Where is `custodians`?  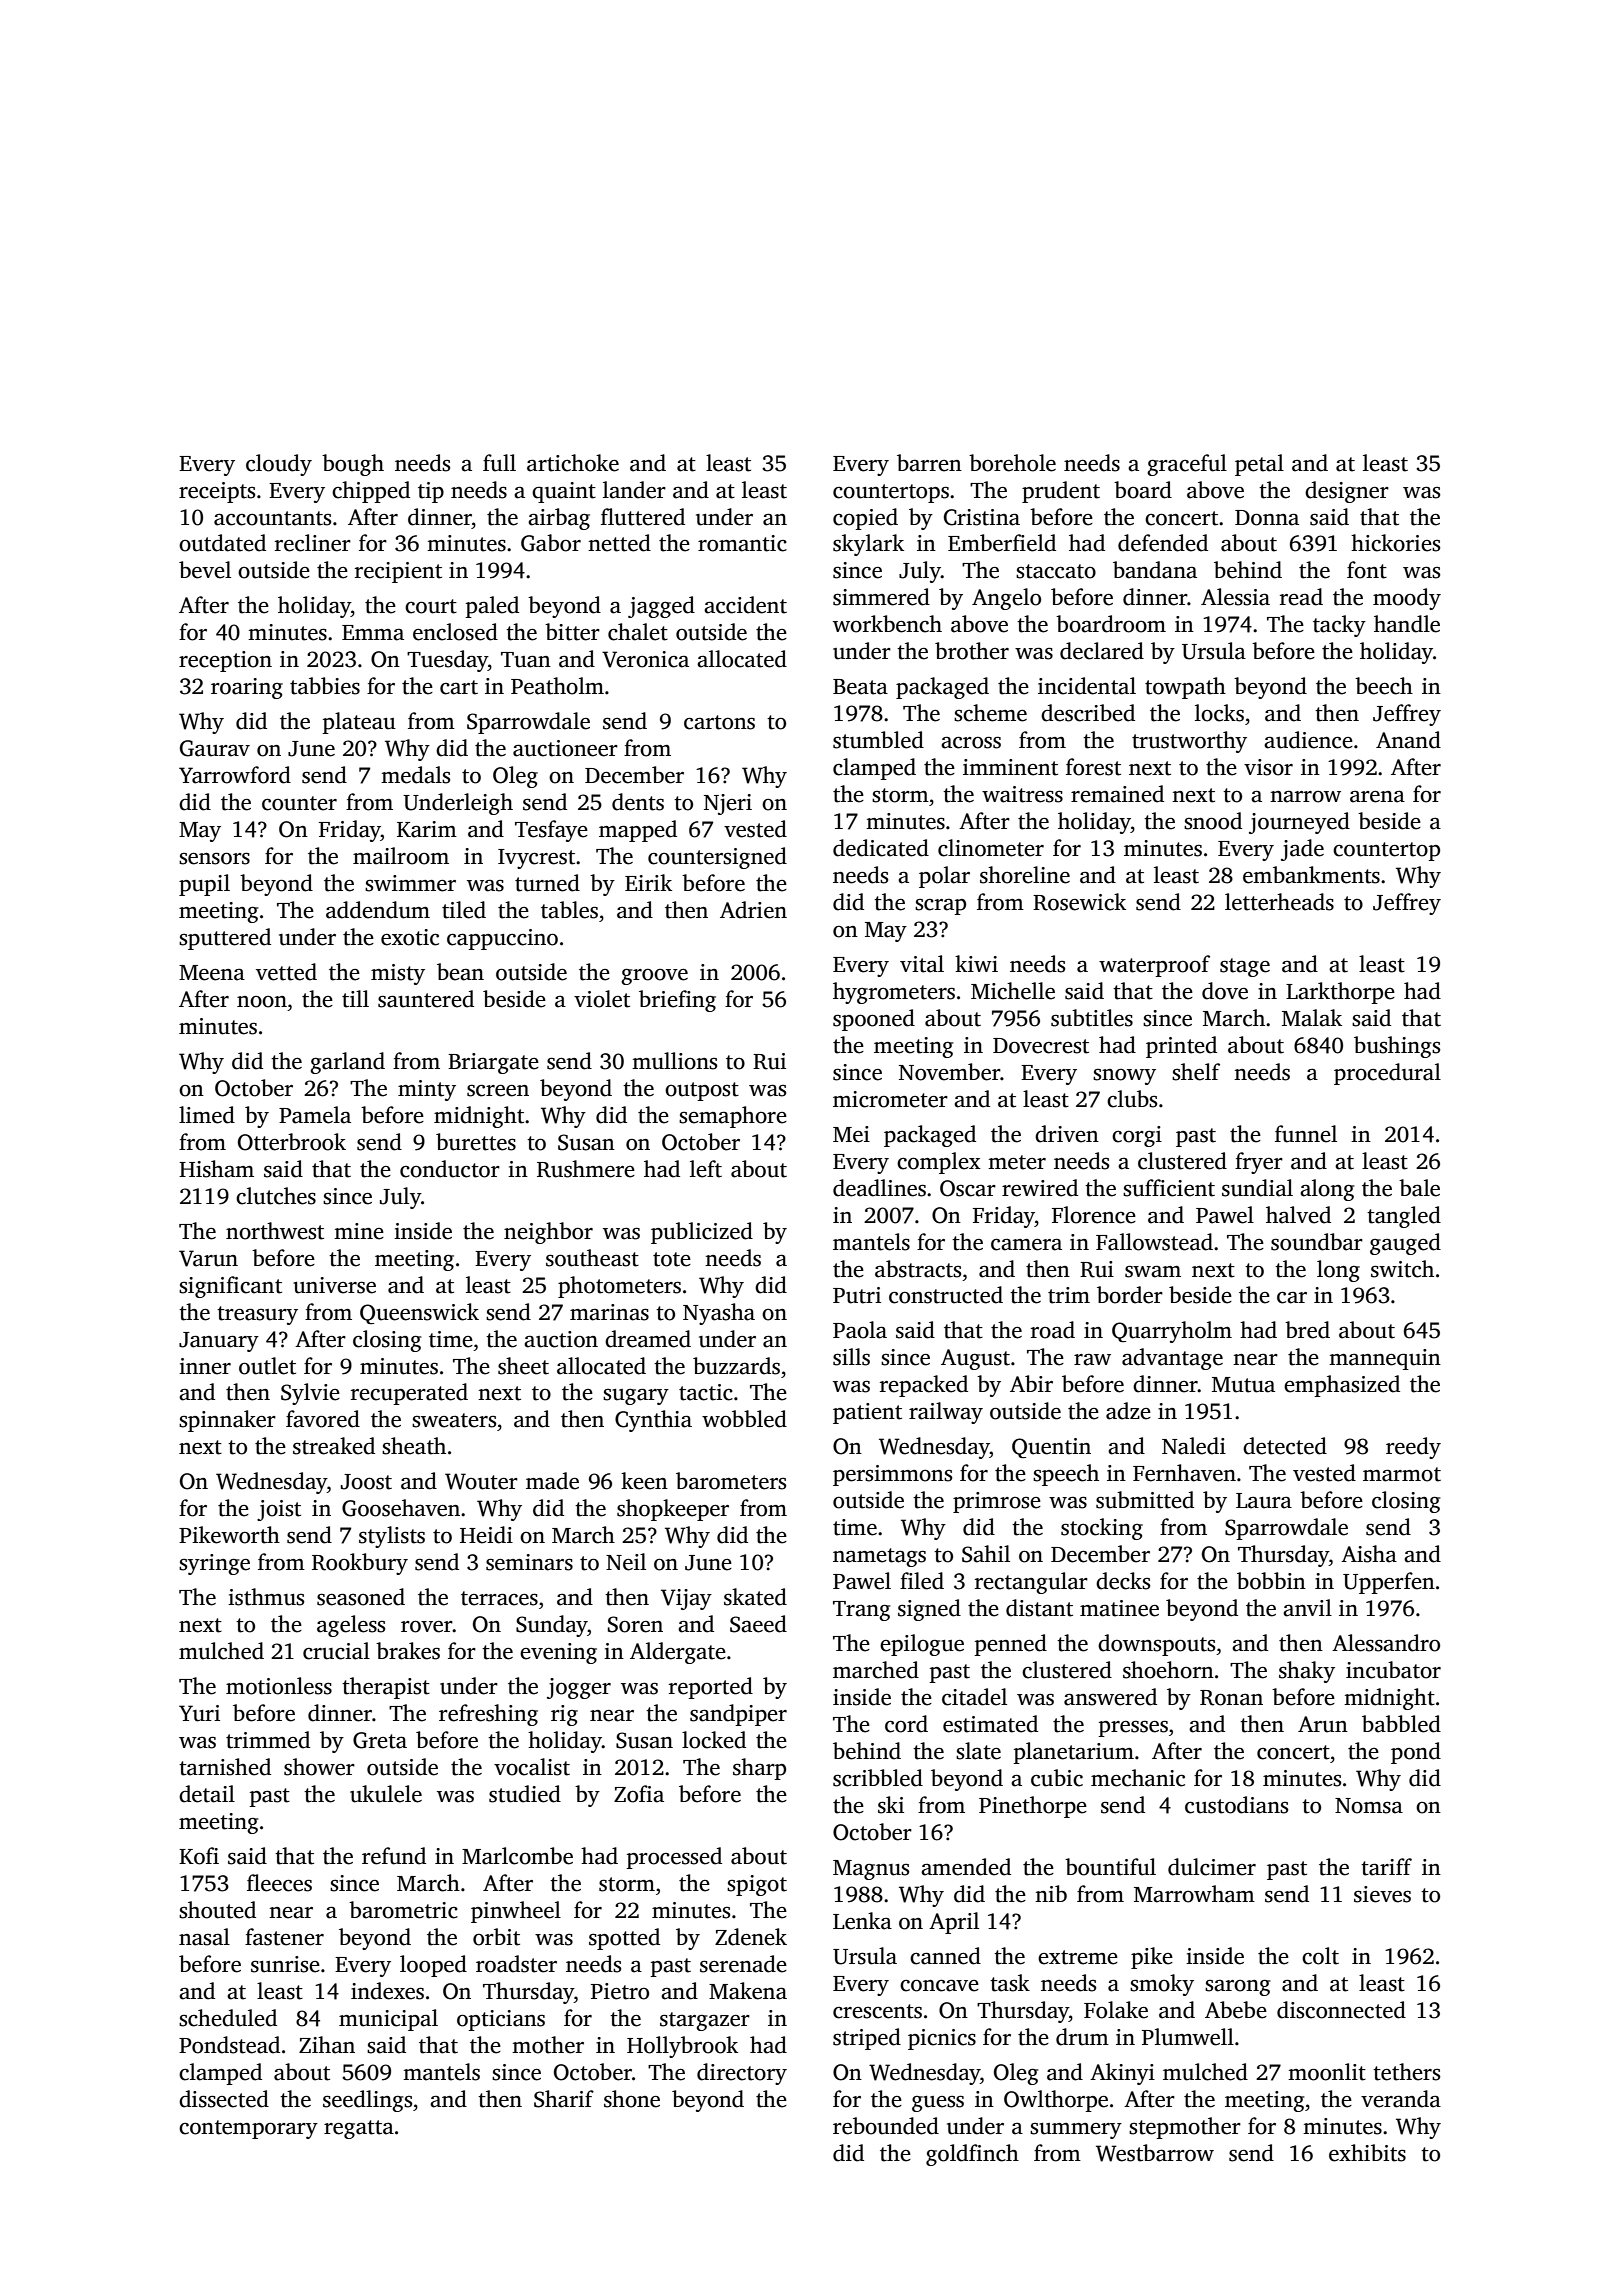 custodians is located at coordinates (1236, 1805).
